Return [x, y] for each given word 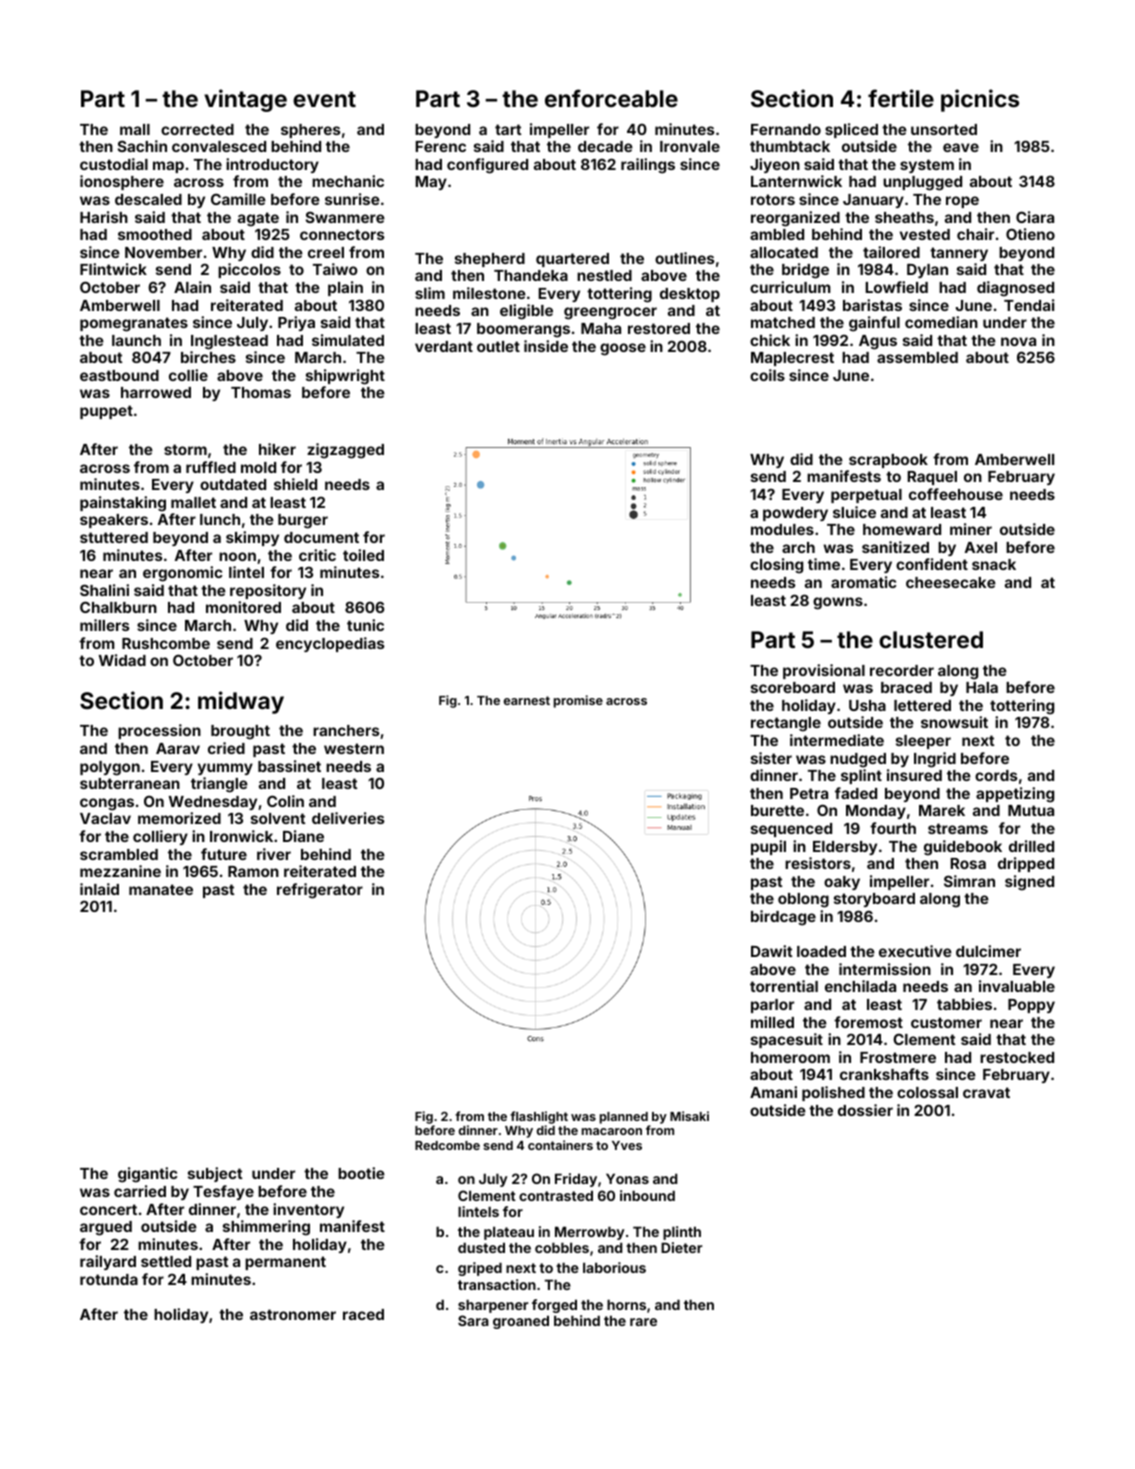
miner [971, 529]
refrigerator [320, 891]
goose [623, 349]
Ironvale [690, 146]
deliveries [348, 818]
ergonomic [182, 574]
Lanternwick [796, 181]
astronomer [293, 1314]
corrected [197, 129]
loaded [821, 951]
